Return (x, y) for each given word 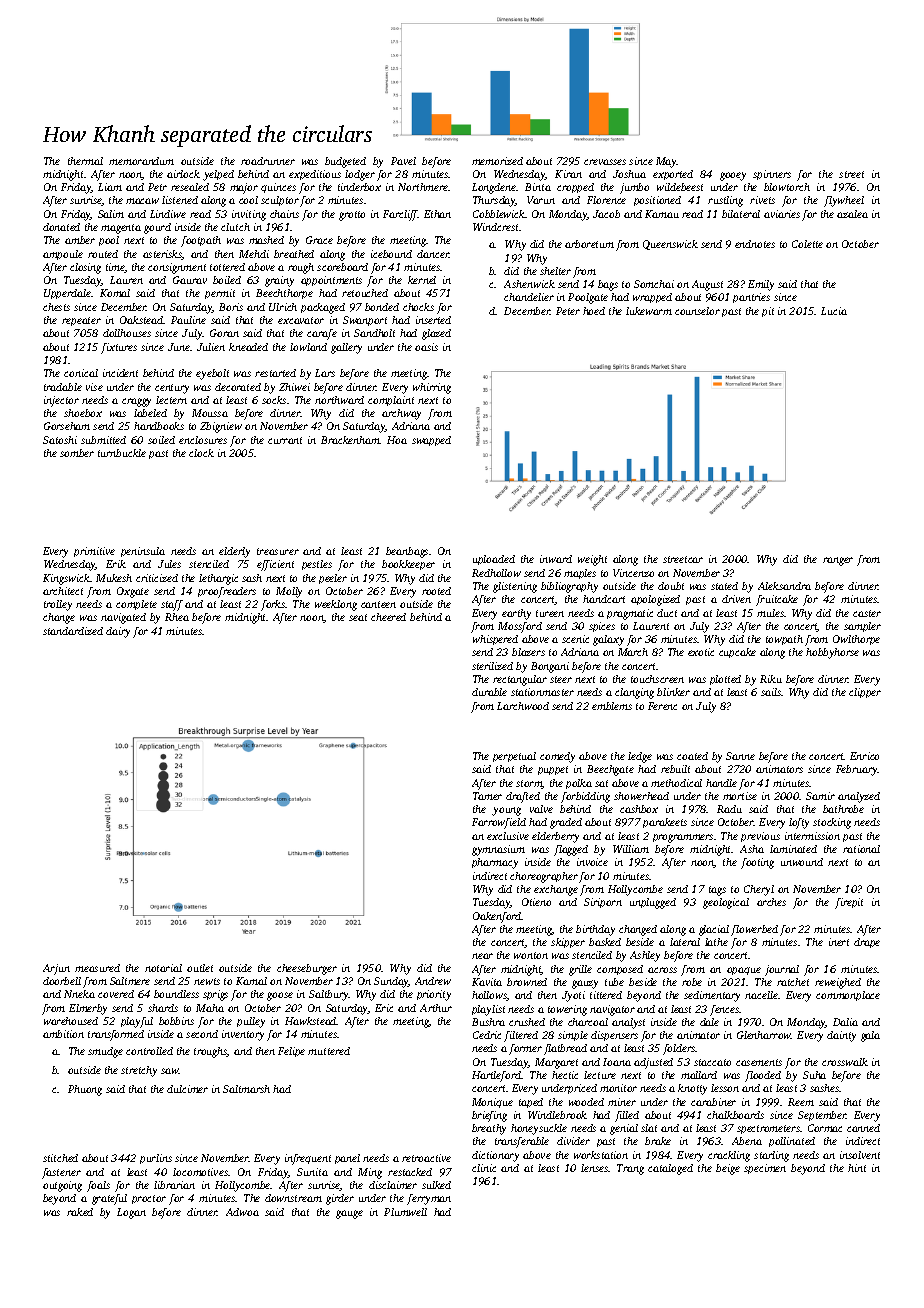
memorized (497, 161)
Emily (761, 285)
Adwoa (242, 1212)
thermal (85, 161)
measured (97, 968)
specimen (765, 1169)
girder (340, 1199)
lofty (799, 823)
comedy (557, 757)
